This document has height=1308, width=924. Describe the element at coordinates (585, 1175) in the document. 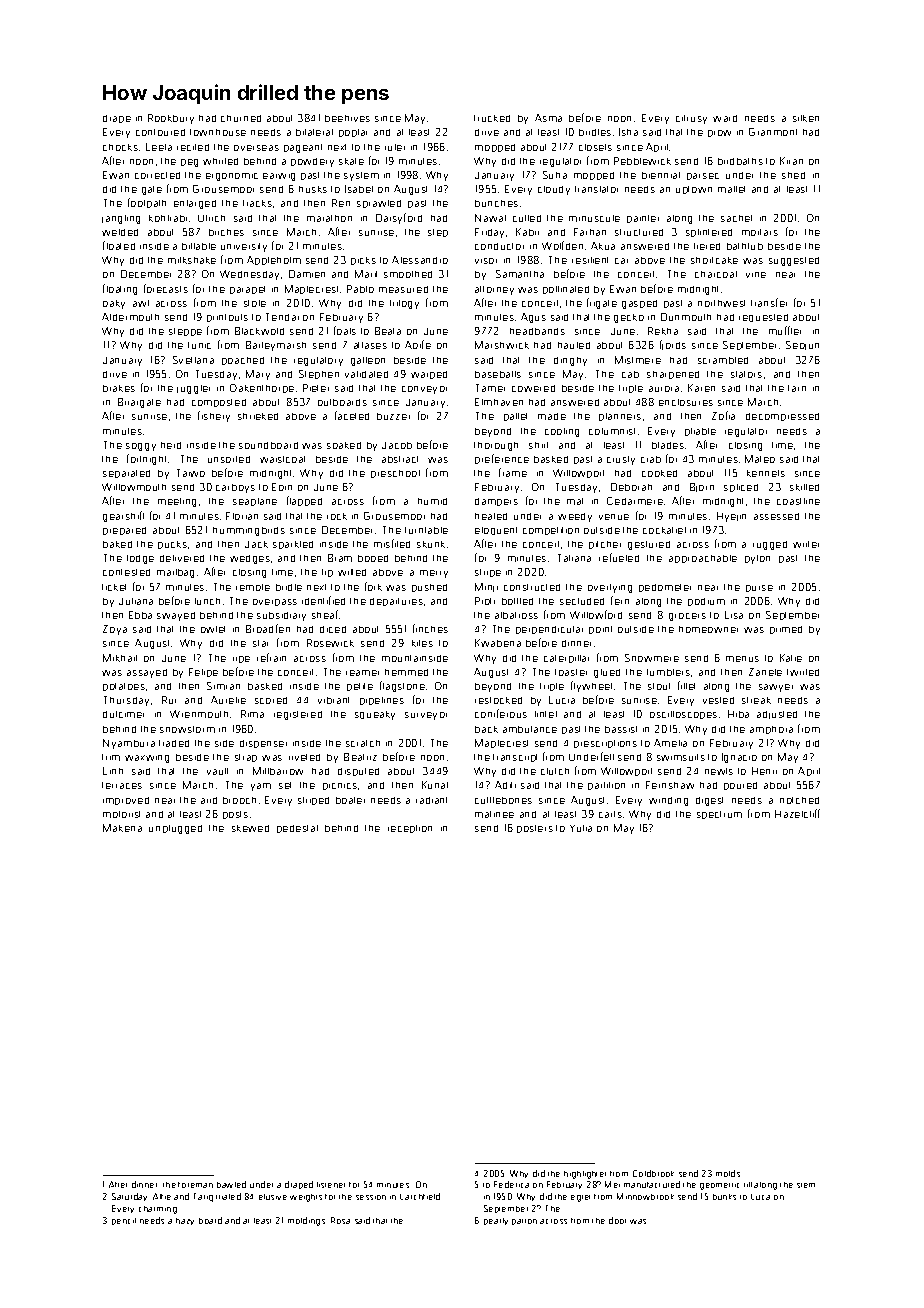

I see `highlighter` at that location.
